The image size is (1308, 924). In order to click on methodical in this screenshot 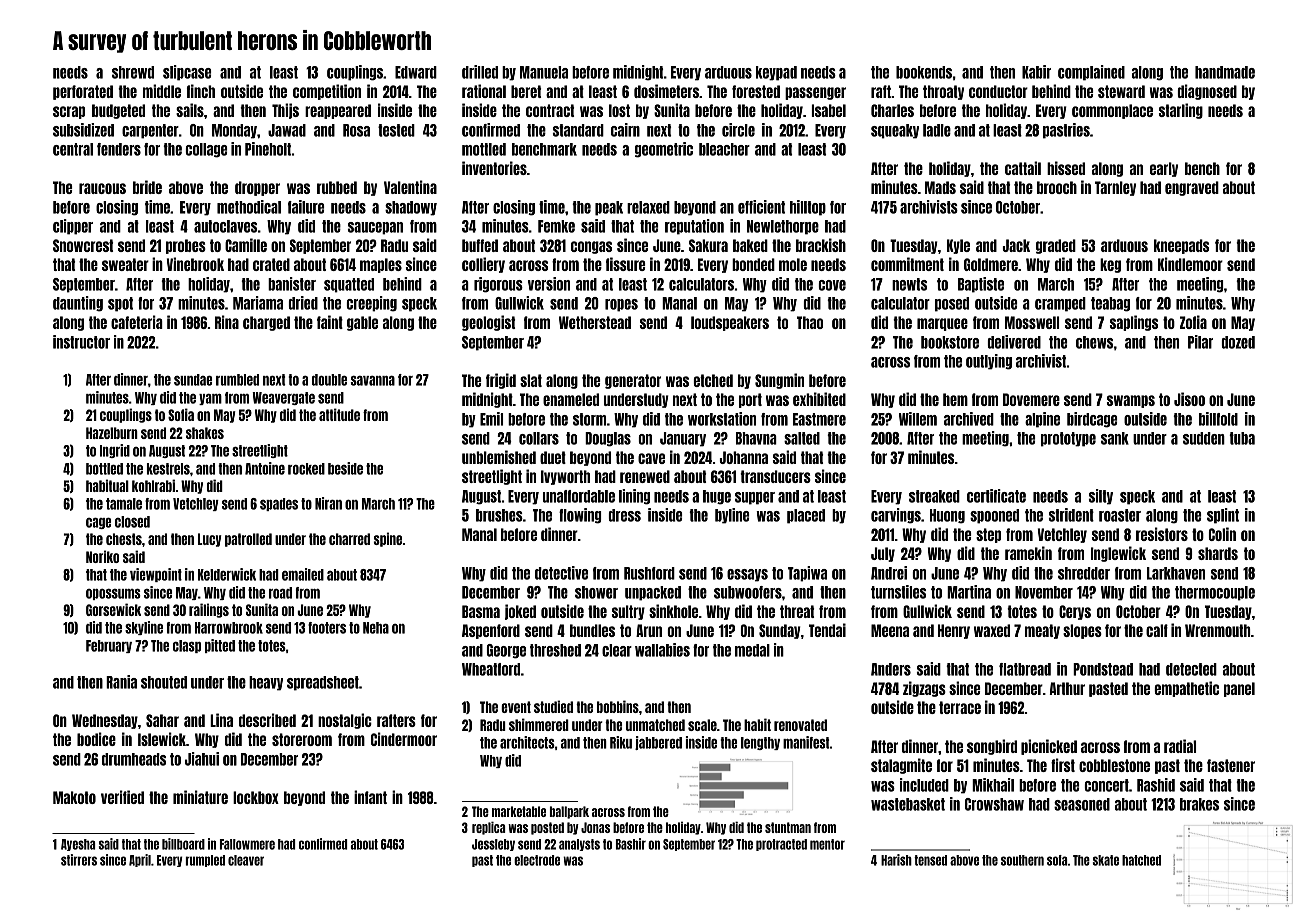, I will do `click(249, 207)`.
